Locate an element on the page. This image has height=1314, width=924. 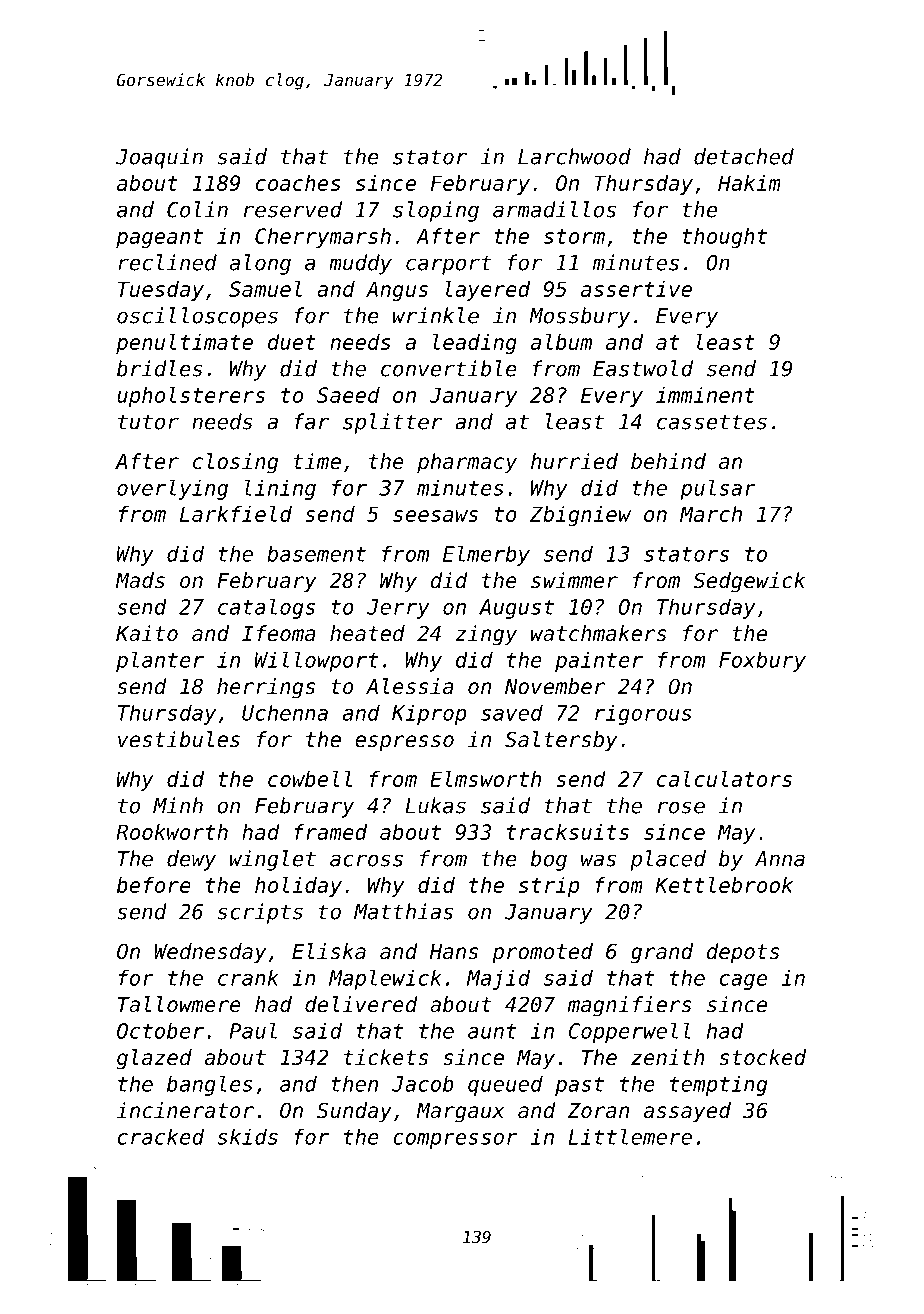
painter is located at coordinates (599, 662).
